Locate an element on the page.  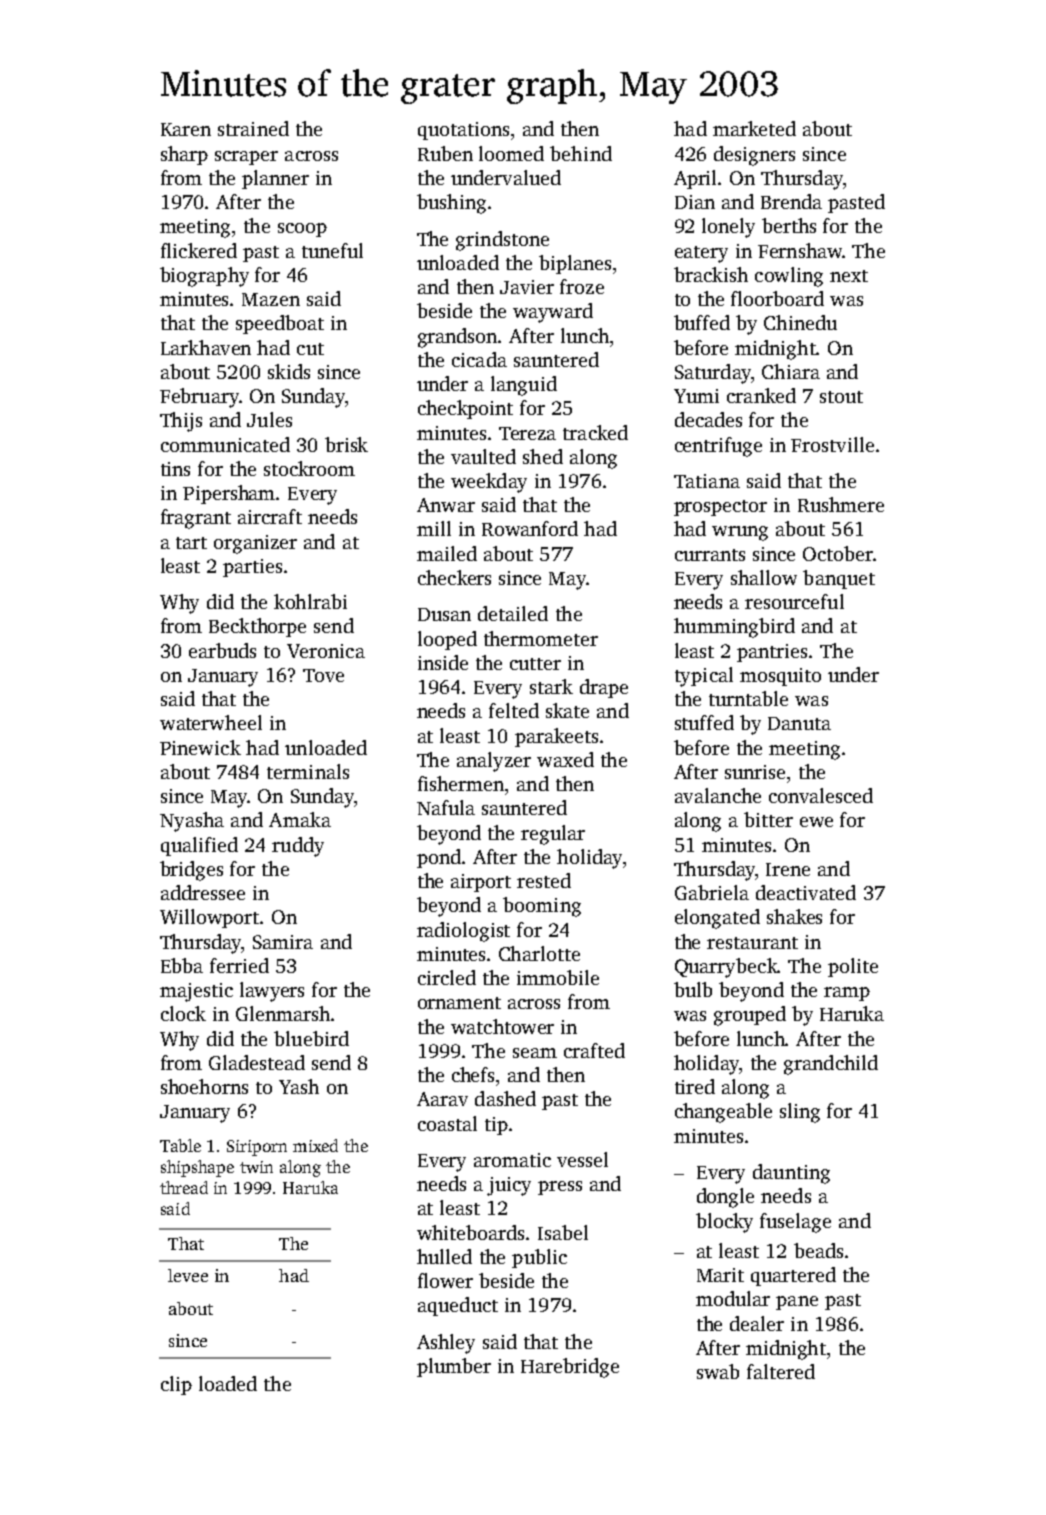
Mazen is located at coordinates (271, 299).
